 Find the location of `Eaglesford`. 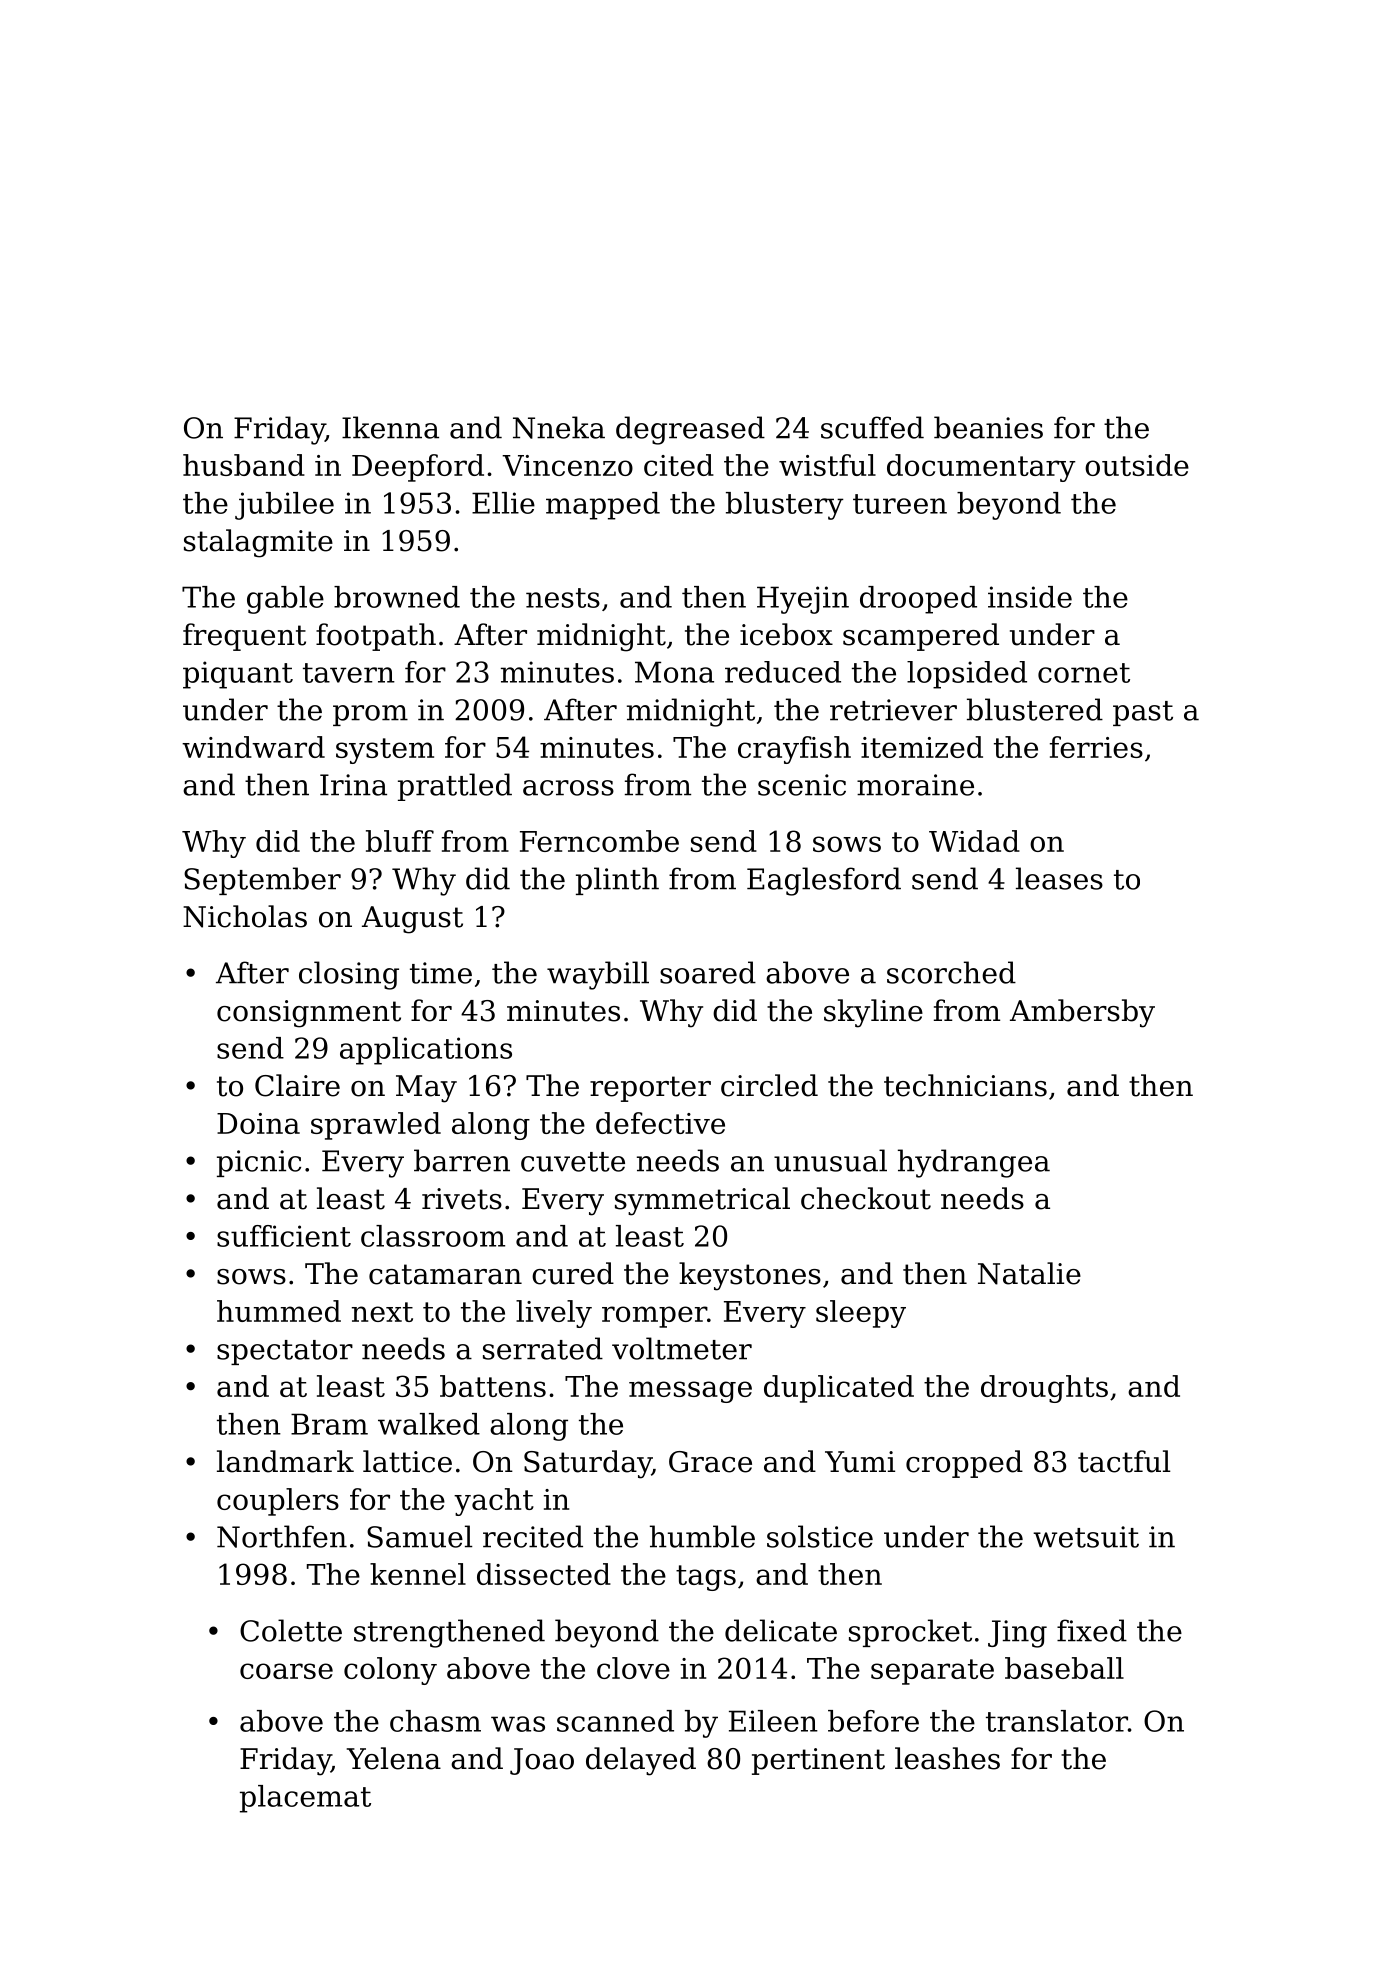

Eaglesford is located at coordinates (824, 881).
